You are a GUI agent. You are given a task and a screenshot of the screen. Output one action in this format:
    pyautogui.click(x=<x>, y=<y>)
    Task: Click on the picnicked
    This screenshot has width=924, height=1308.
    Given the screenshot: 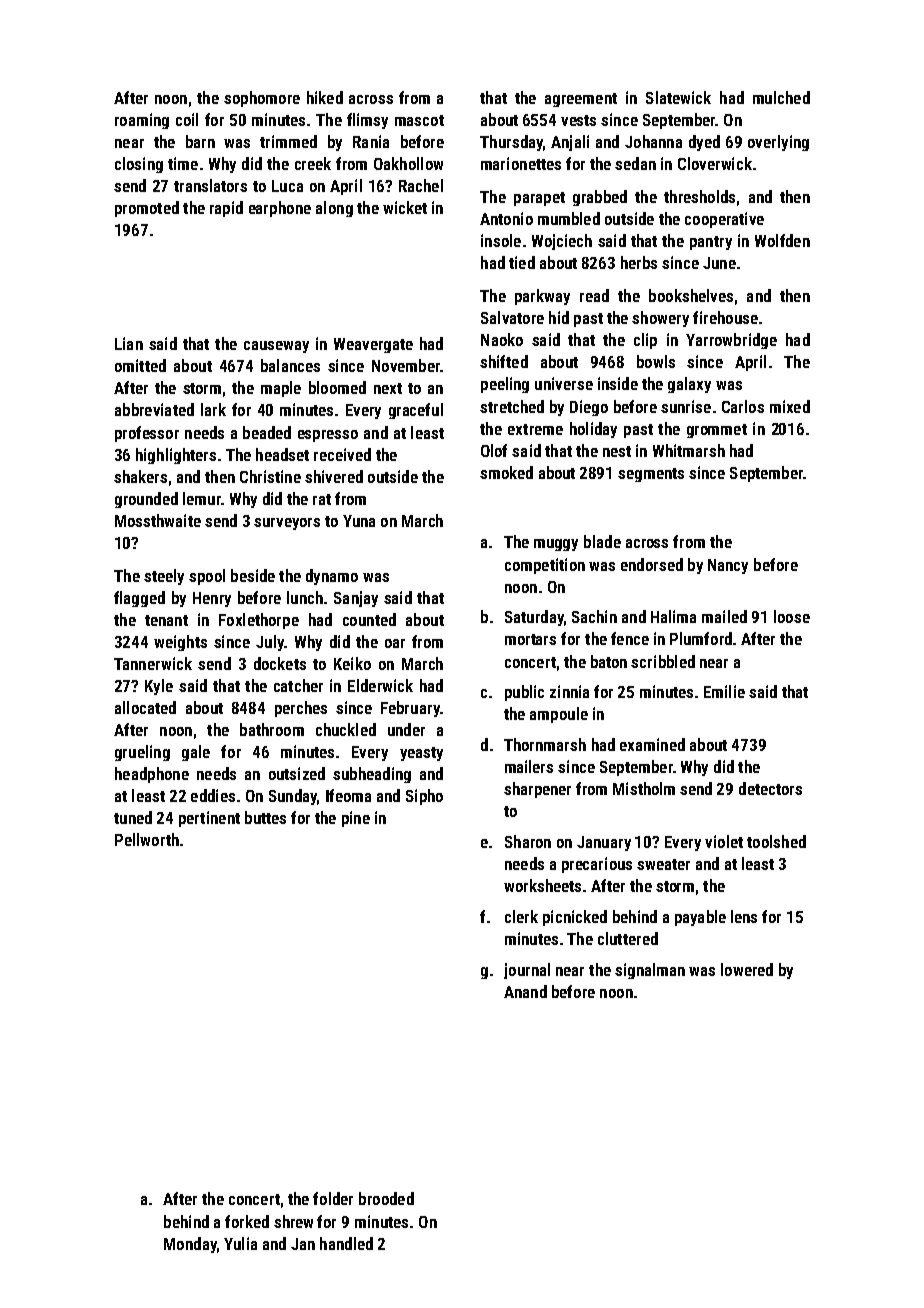 What is the action you would take?
    pyautogui.click(x=575, y=918)
